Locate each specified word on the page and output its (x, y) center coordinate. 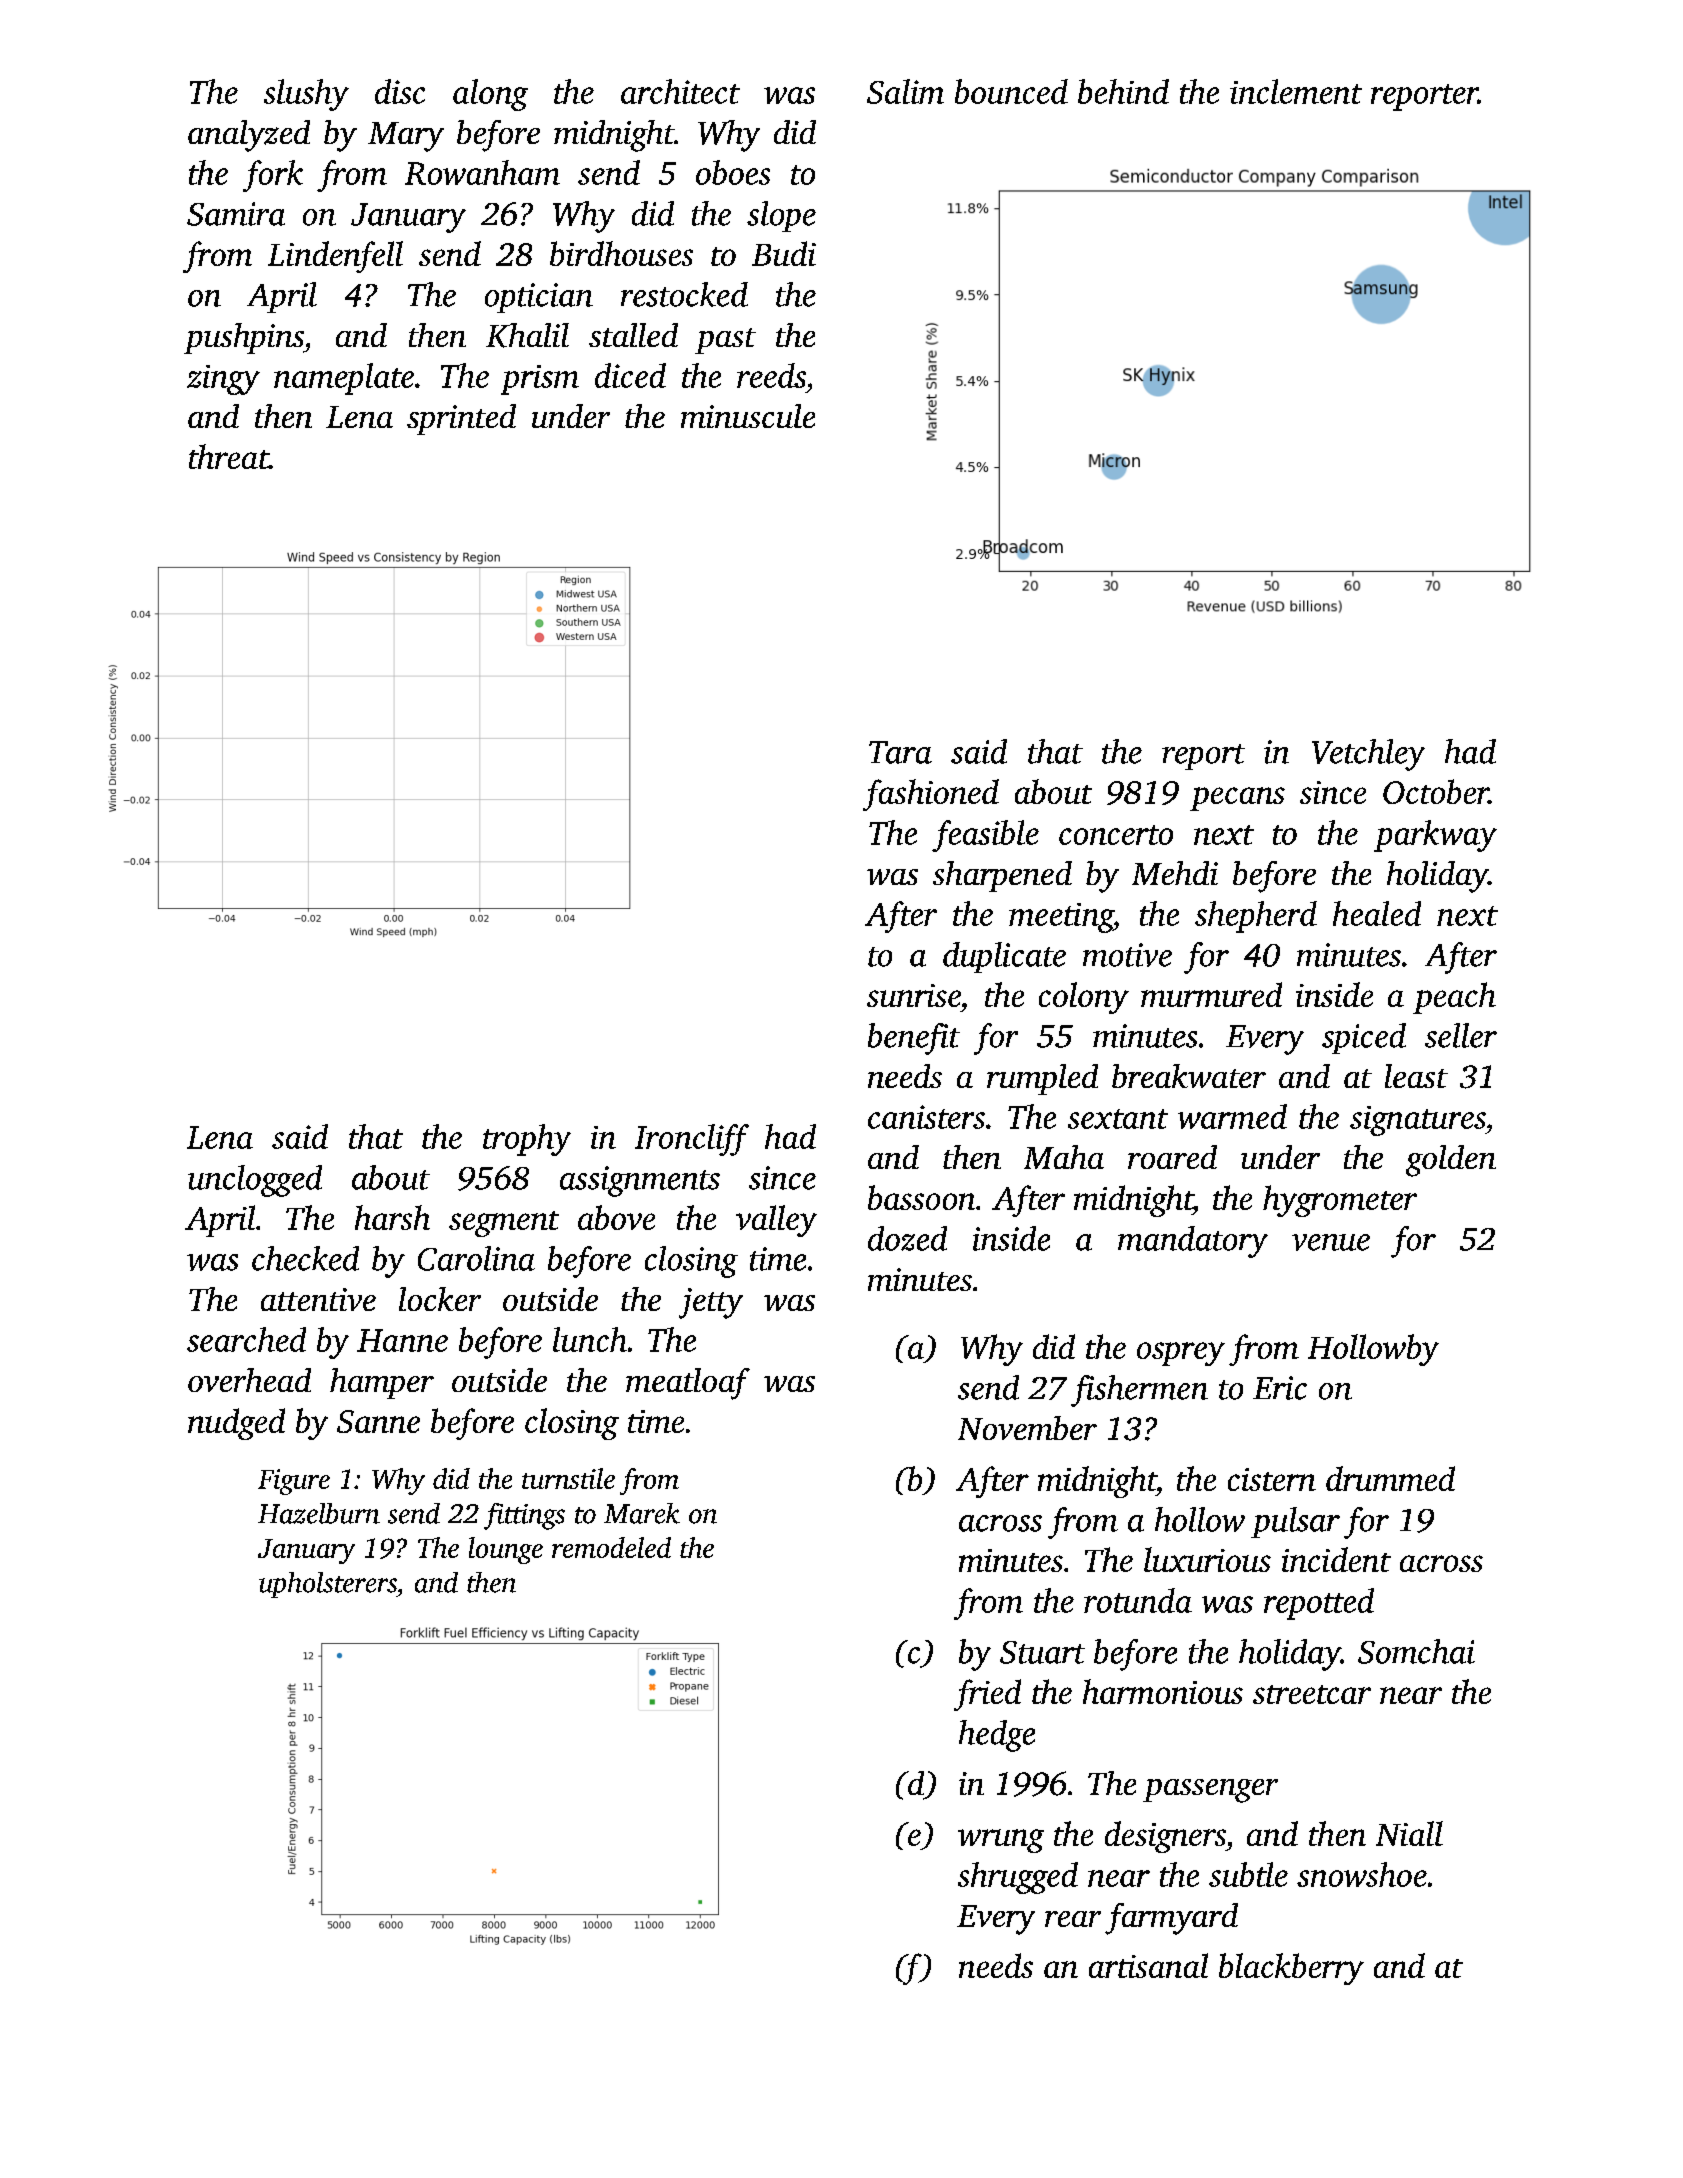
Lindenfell (335, 257)
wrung (1001, 1841)
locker (440, 1299)
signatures (1417, 1121)
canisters (926, 1117)
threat (229, 456)
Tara (900, 752)
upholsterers (328, 1585)
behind (1123, 91)
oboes (733, 172)
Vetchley (1368, 755)
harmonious (1163, 1691)
